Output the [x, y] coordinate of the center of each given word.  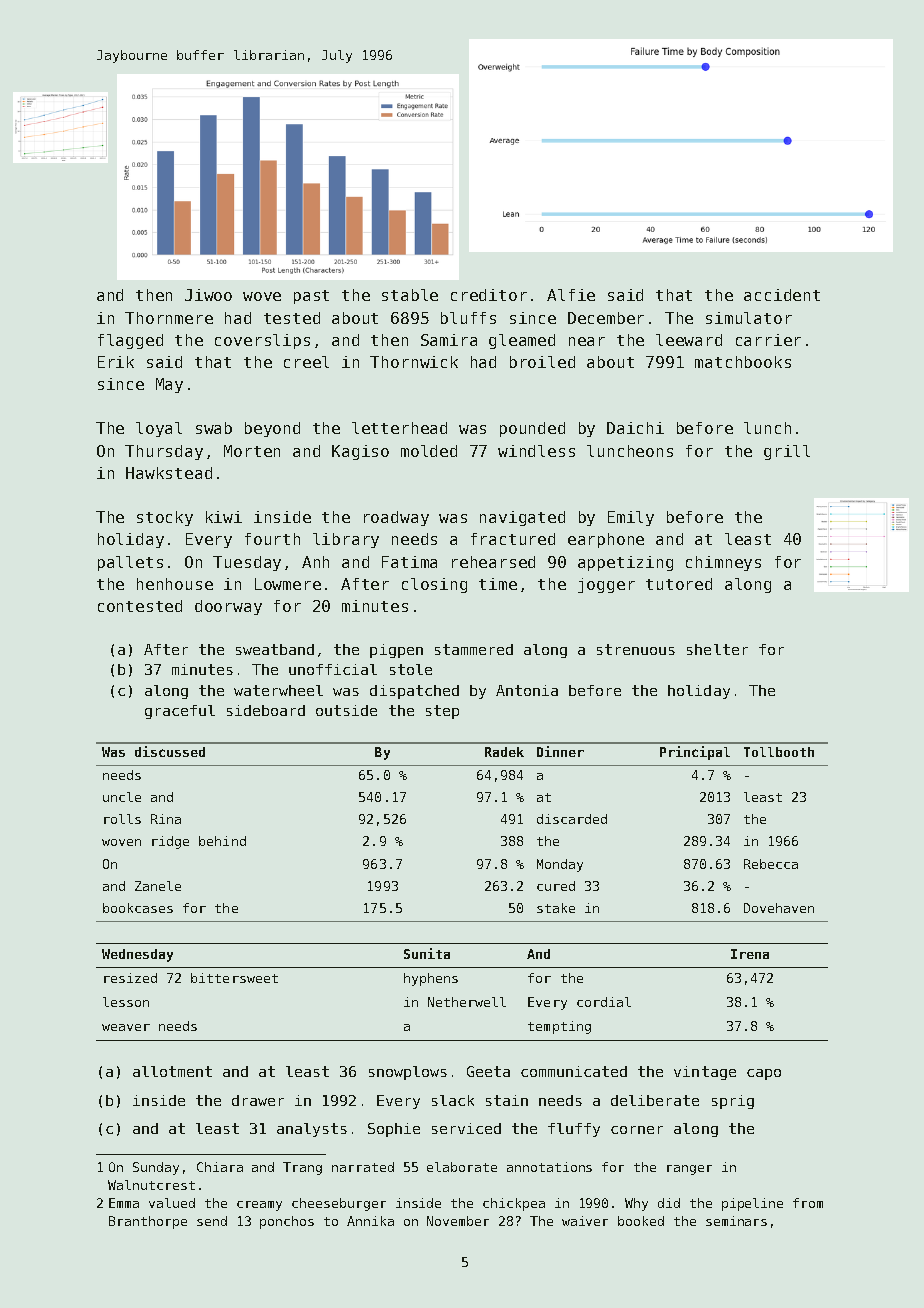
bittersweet [234, 978]
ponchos [287, 1222]
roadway [396, 518]
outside [346, 710]
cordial [604, 1002]
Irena [750, 954]
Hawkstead [169, 473]
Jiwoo [208, 295]
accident [782, 295]
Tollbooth [779, 752]
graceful [180, 712]
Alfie [571, 295]
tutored [679, 584]
